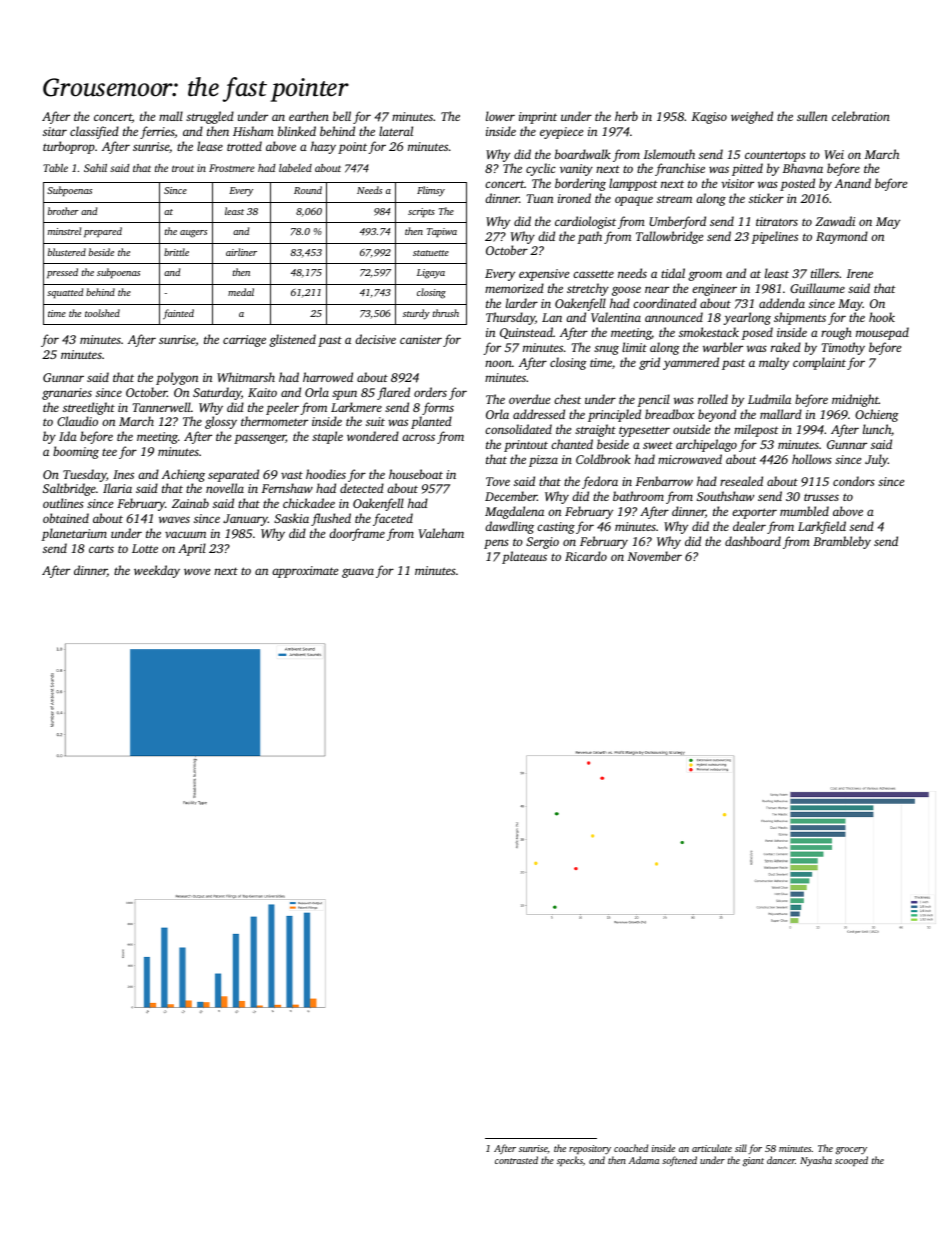 The height and width of the screenshot is (1233, 952). Describe the element at coordinates (305, 572) in the screenshot. I see `approximate` at that location.
